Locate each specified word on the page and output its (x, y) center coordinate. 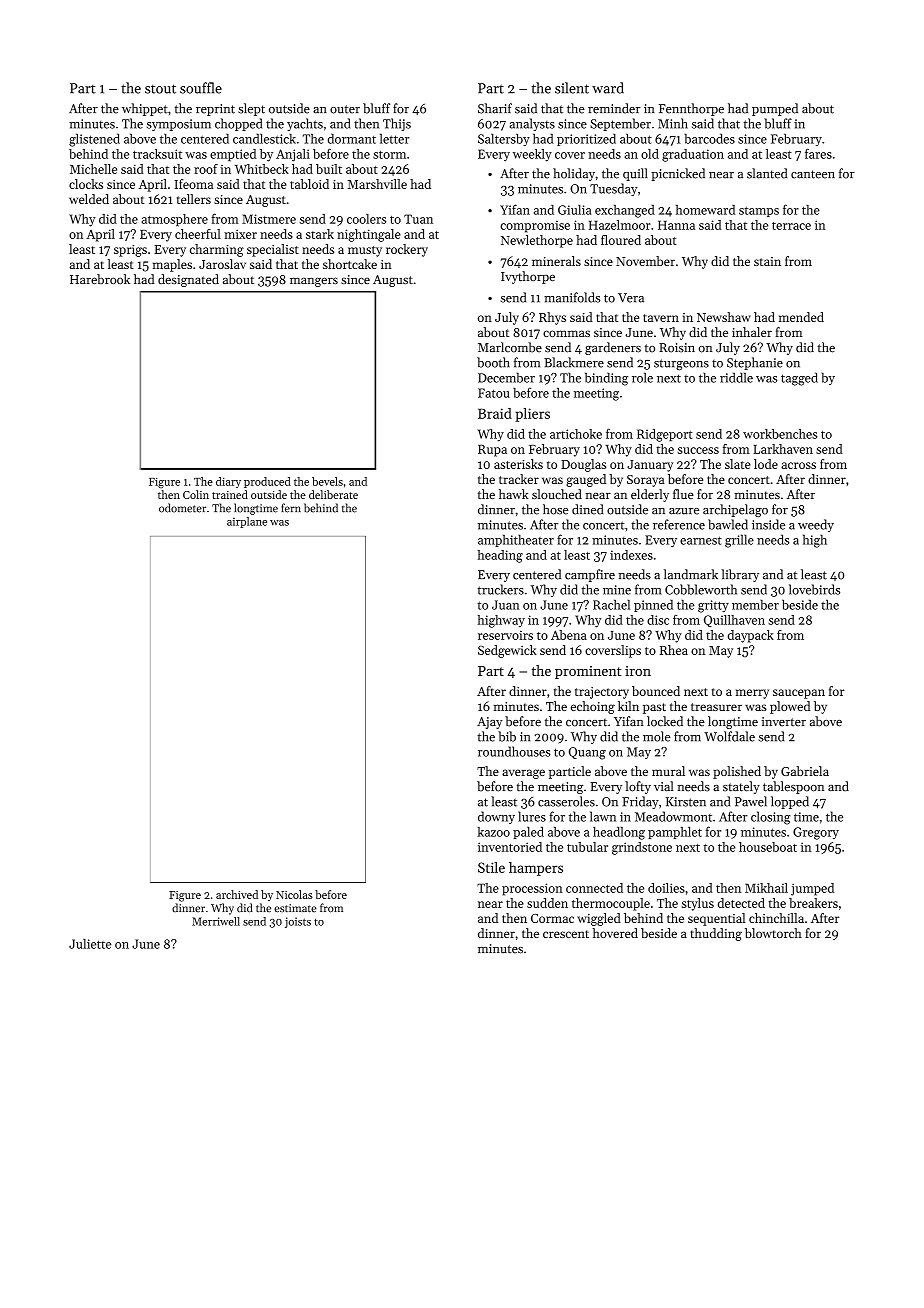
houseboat (768, 847)
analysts (532, 124)
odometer (182, 508)
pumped (775, 109)
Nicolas (294, 894)
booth (493, 362)
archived (237, 894)
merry (752, 694)
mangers (314, 282)
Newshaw (724, 317)
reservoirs (505, 635)
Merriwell (216, 921)
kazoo (494, 832)
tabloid (309, 184)
